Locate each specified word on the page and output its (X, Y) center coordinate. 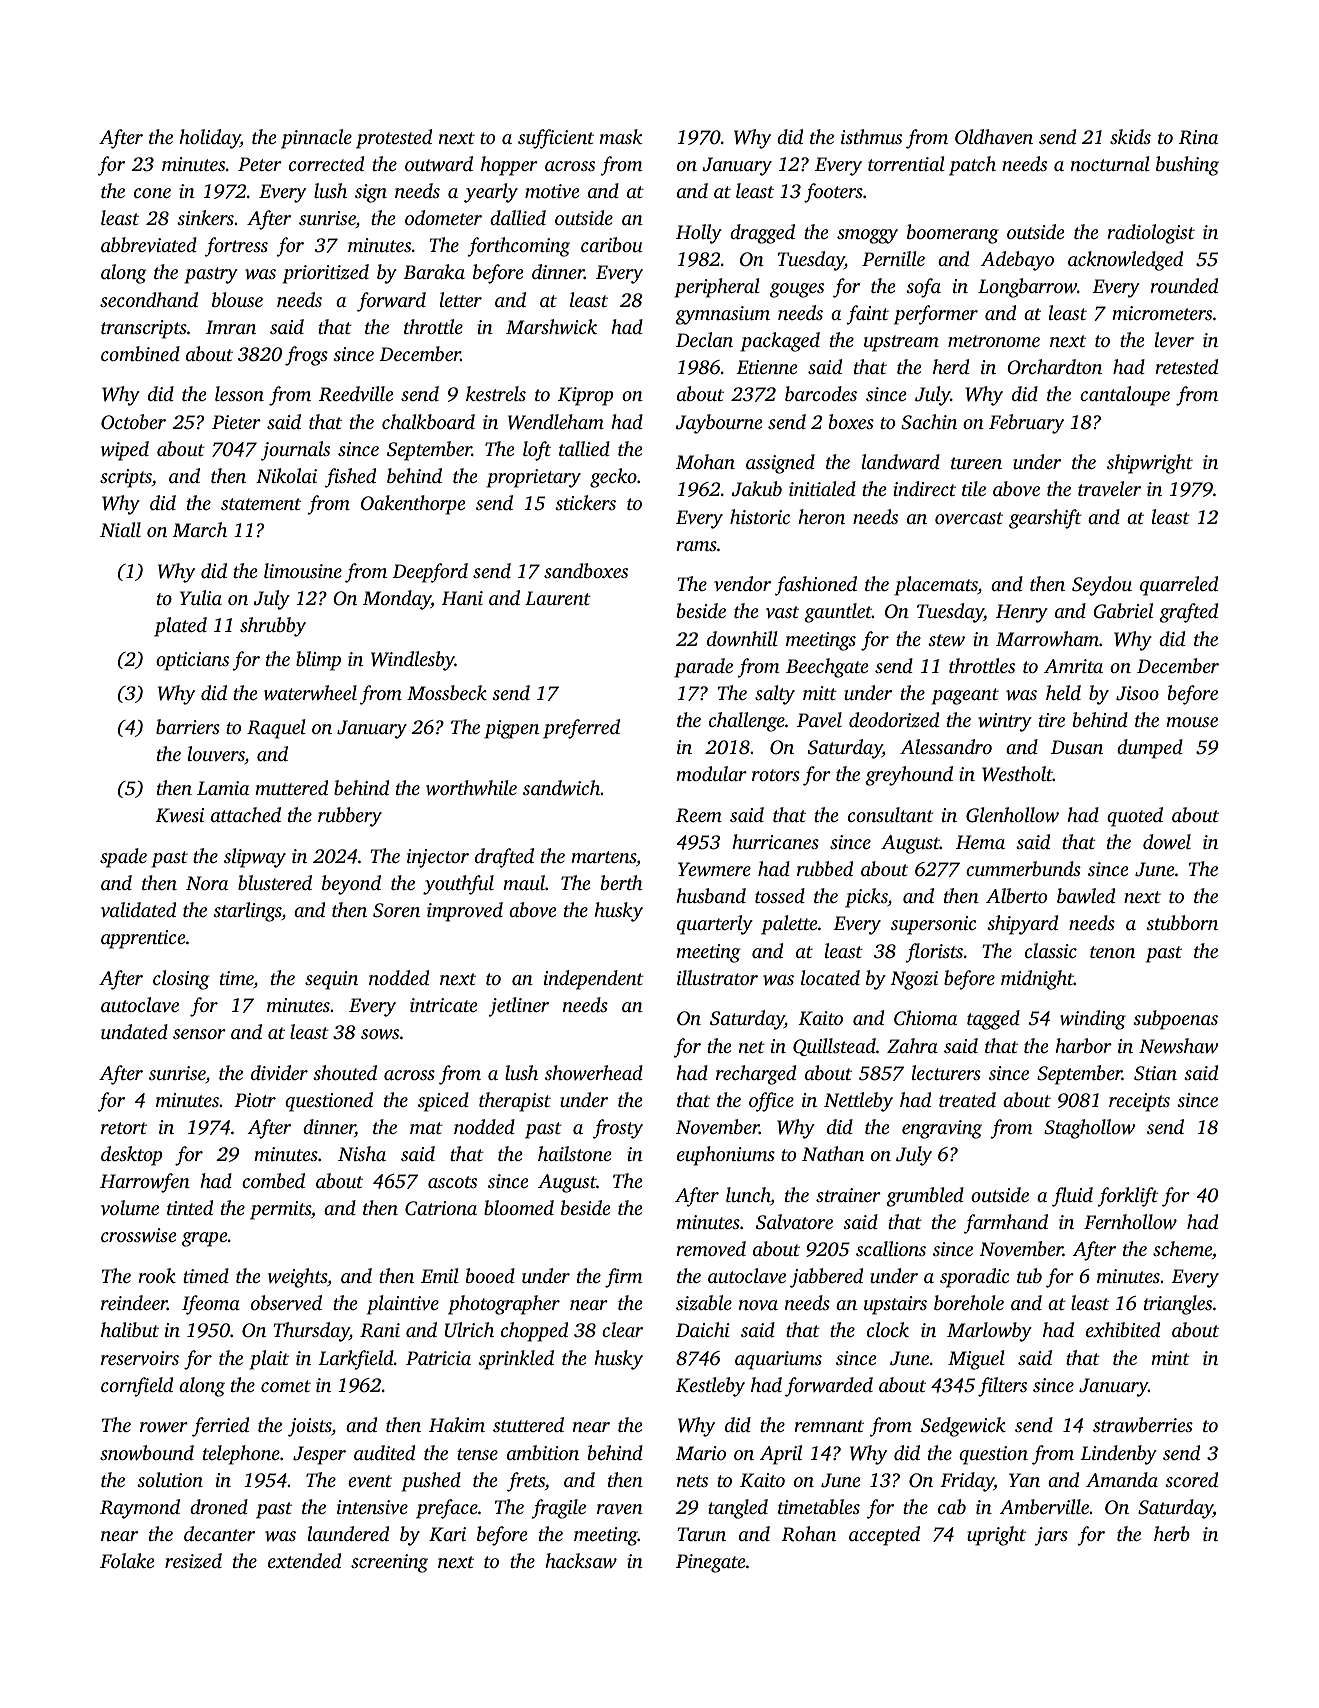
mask (621, 136)
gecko (613, 478)
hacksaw (581, 1561)
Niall (120, 529)
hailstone (574, 1153)
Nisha (362, 1153)
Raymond (140, 1509)
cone (152, 193)
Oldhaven (994, 137)
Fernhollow (1130, 1222)
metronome (994, 341)
